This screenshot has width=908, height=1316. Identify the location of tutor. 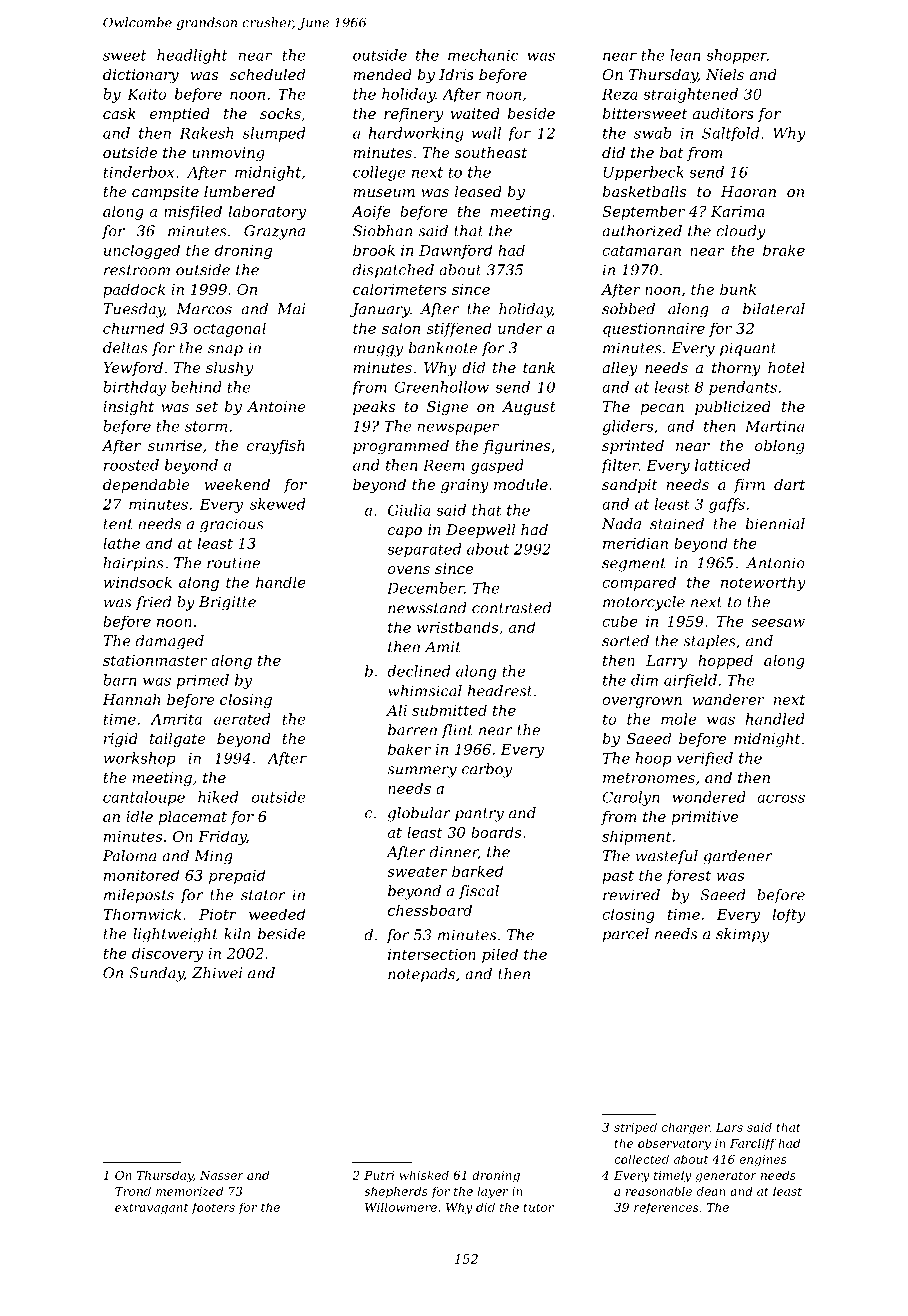
(539, 1207).
